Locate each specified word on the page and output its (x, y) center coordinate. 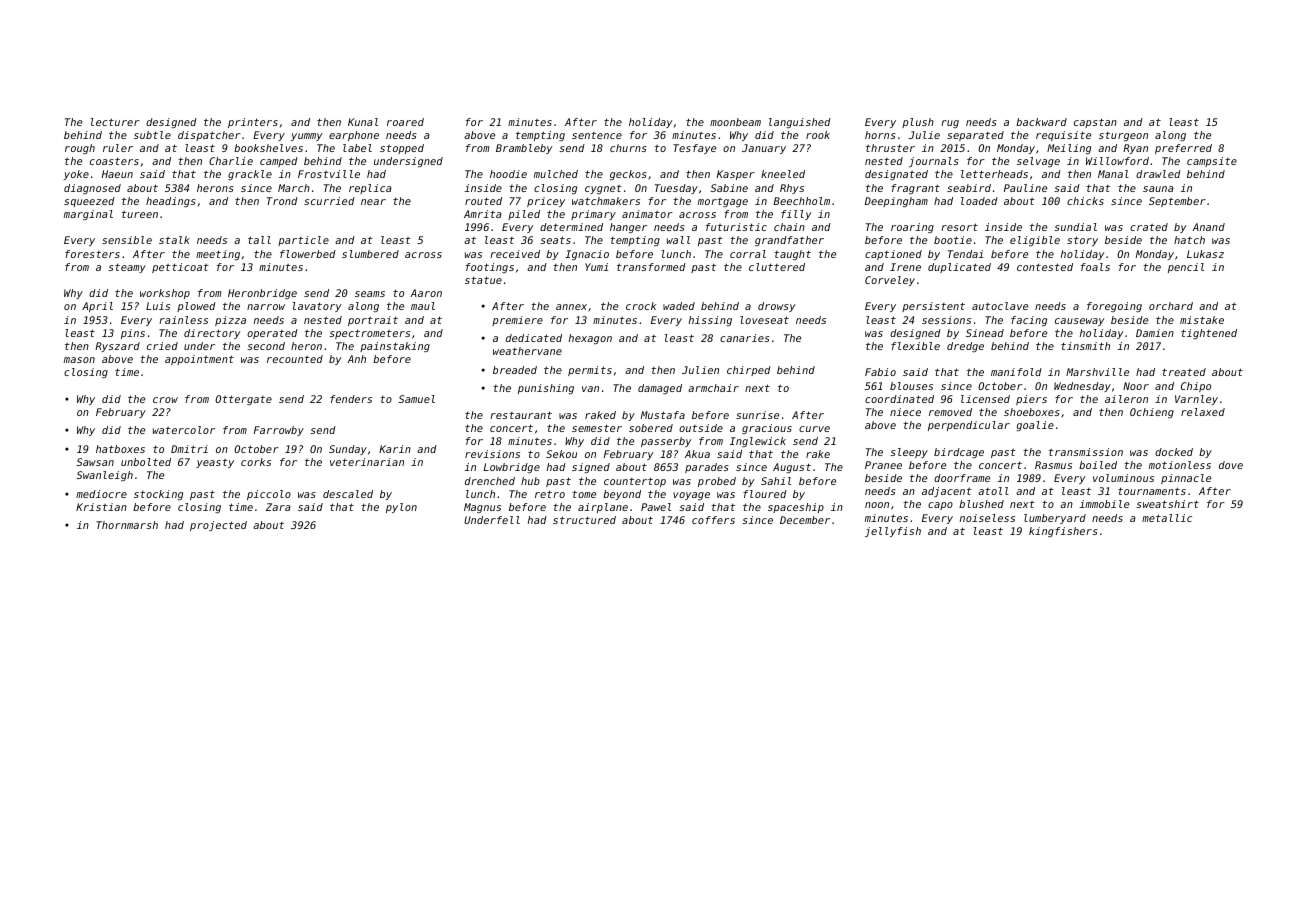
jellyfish (893, 532)
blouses (911, 386)
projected (218, 526)
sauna (1158, 189)
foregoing (1114, 307)
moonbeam (735, 122)
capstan (1095, 123)
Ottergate (243, 400)
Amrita (483, 214)
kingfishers (1063, 532)
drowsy (776, 307)
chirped (749, 371)
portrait (373, 321)
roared (405, 122)
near (373, 202)
